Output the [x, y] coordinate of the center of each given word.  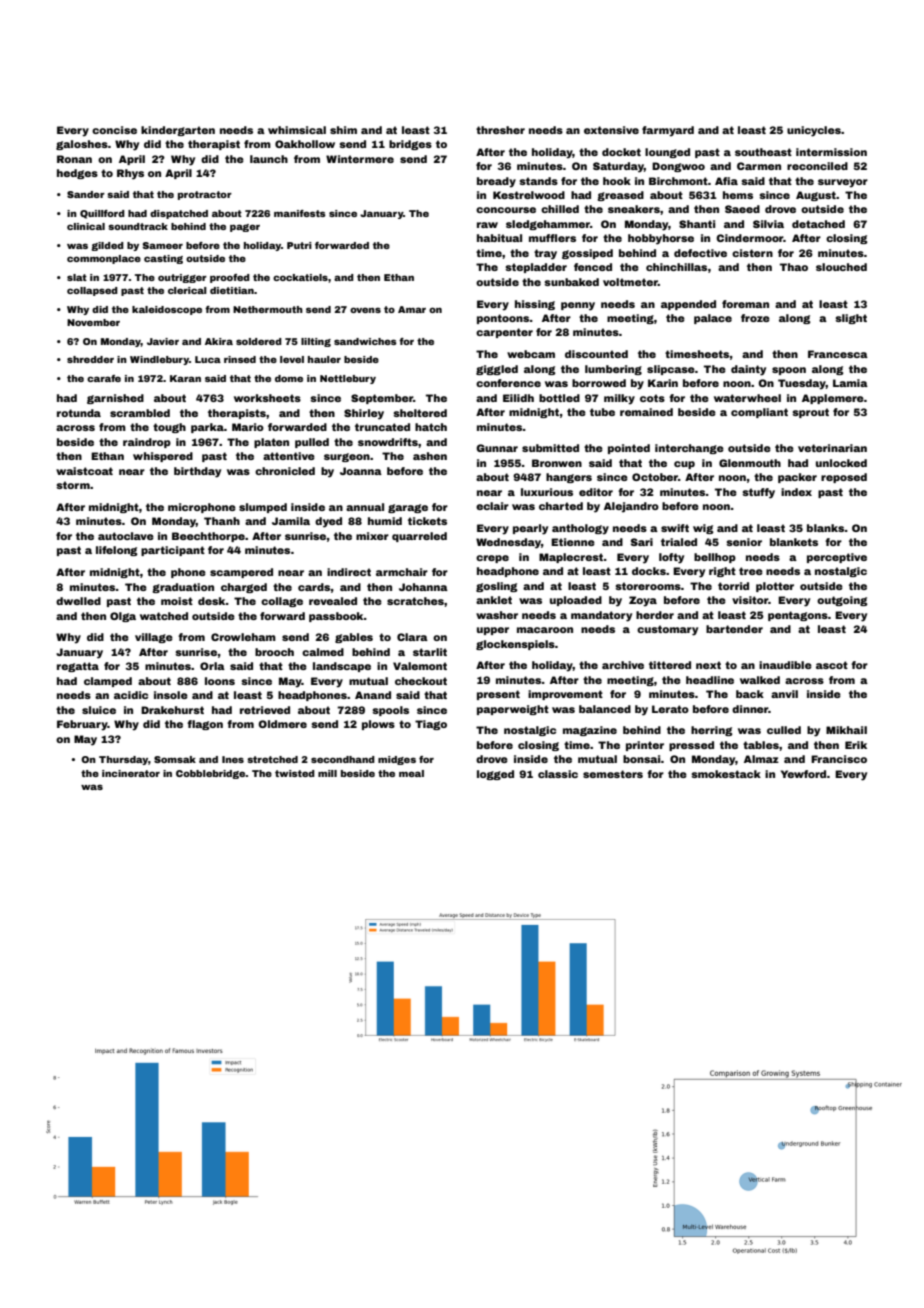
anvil [784, 694]
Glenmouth [750, 463]
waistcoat [84, 471]
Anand [373, 695]
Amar [412, 309]
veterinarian [832, 448]
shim [343, 130]
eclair [492, 506]
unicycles [814, 131]
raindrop [147, 443]
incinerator [131, 773]
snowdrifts [388, 442]
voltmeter [630, 282]
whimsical [297, 130]
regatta [78, 667]
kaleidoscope [167, 310]
